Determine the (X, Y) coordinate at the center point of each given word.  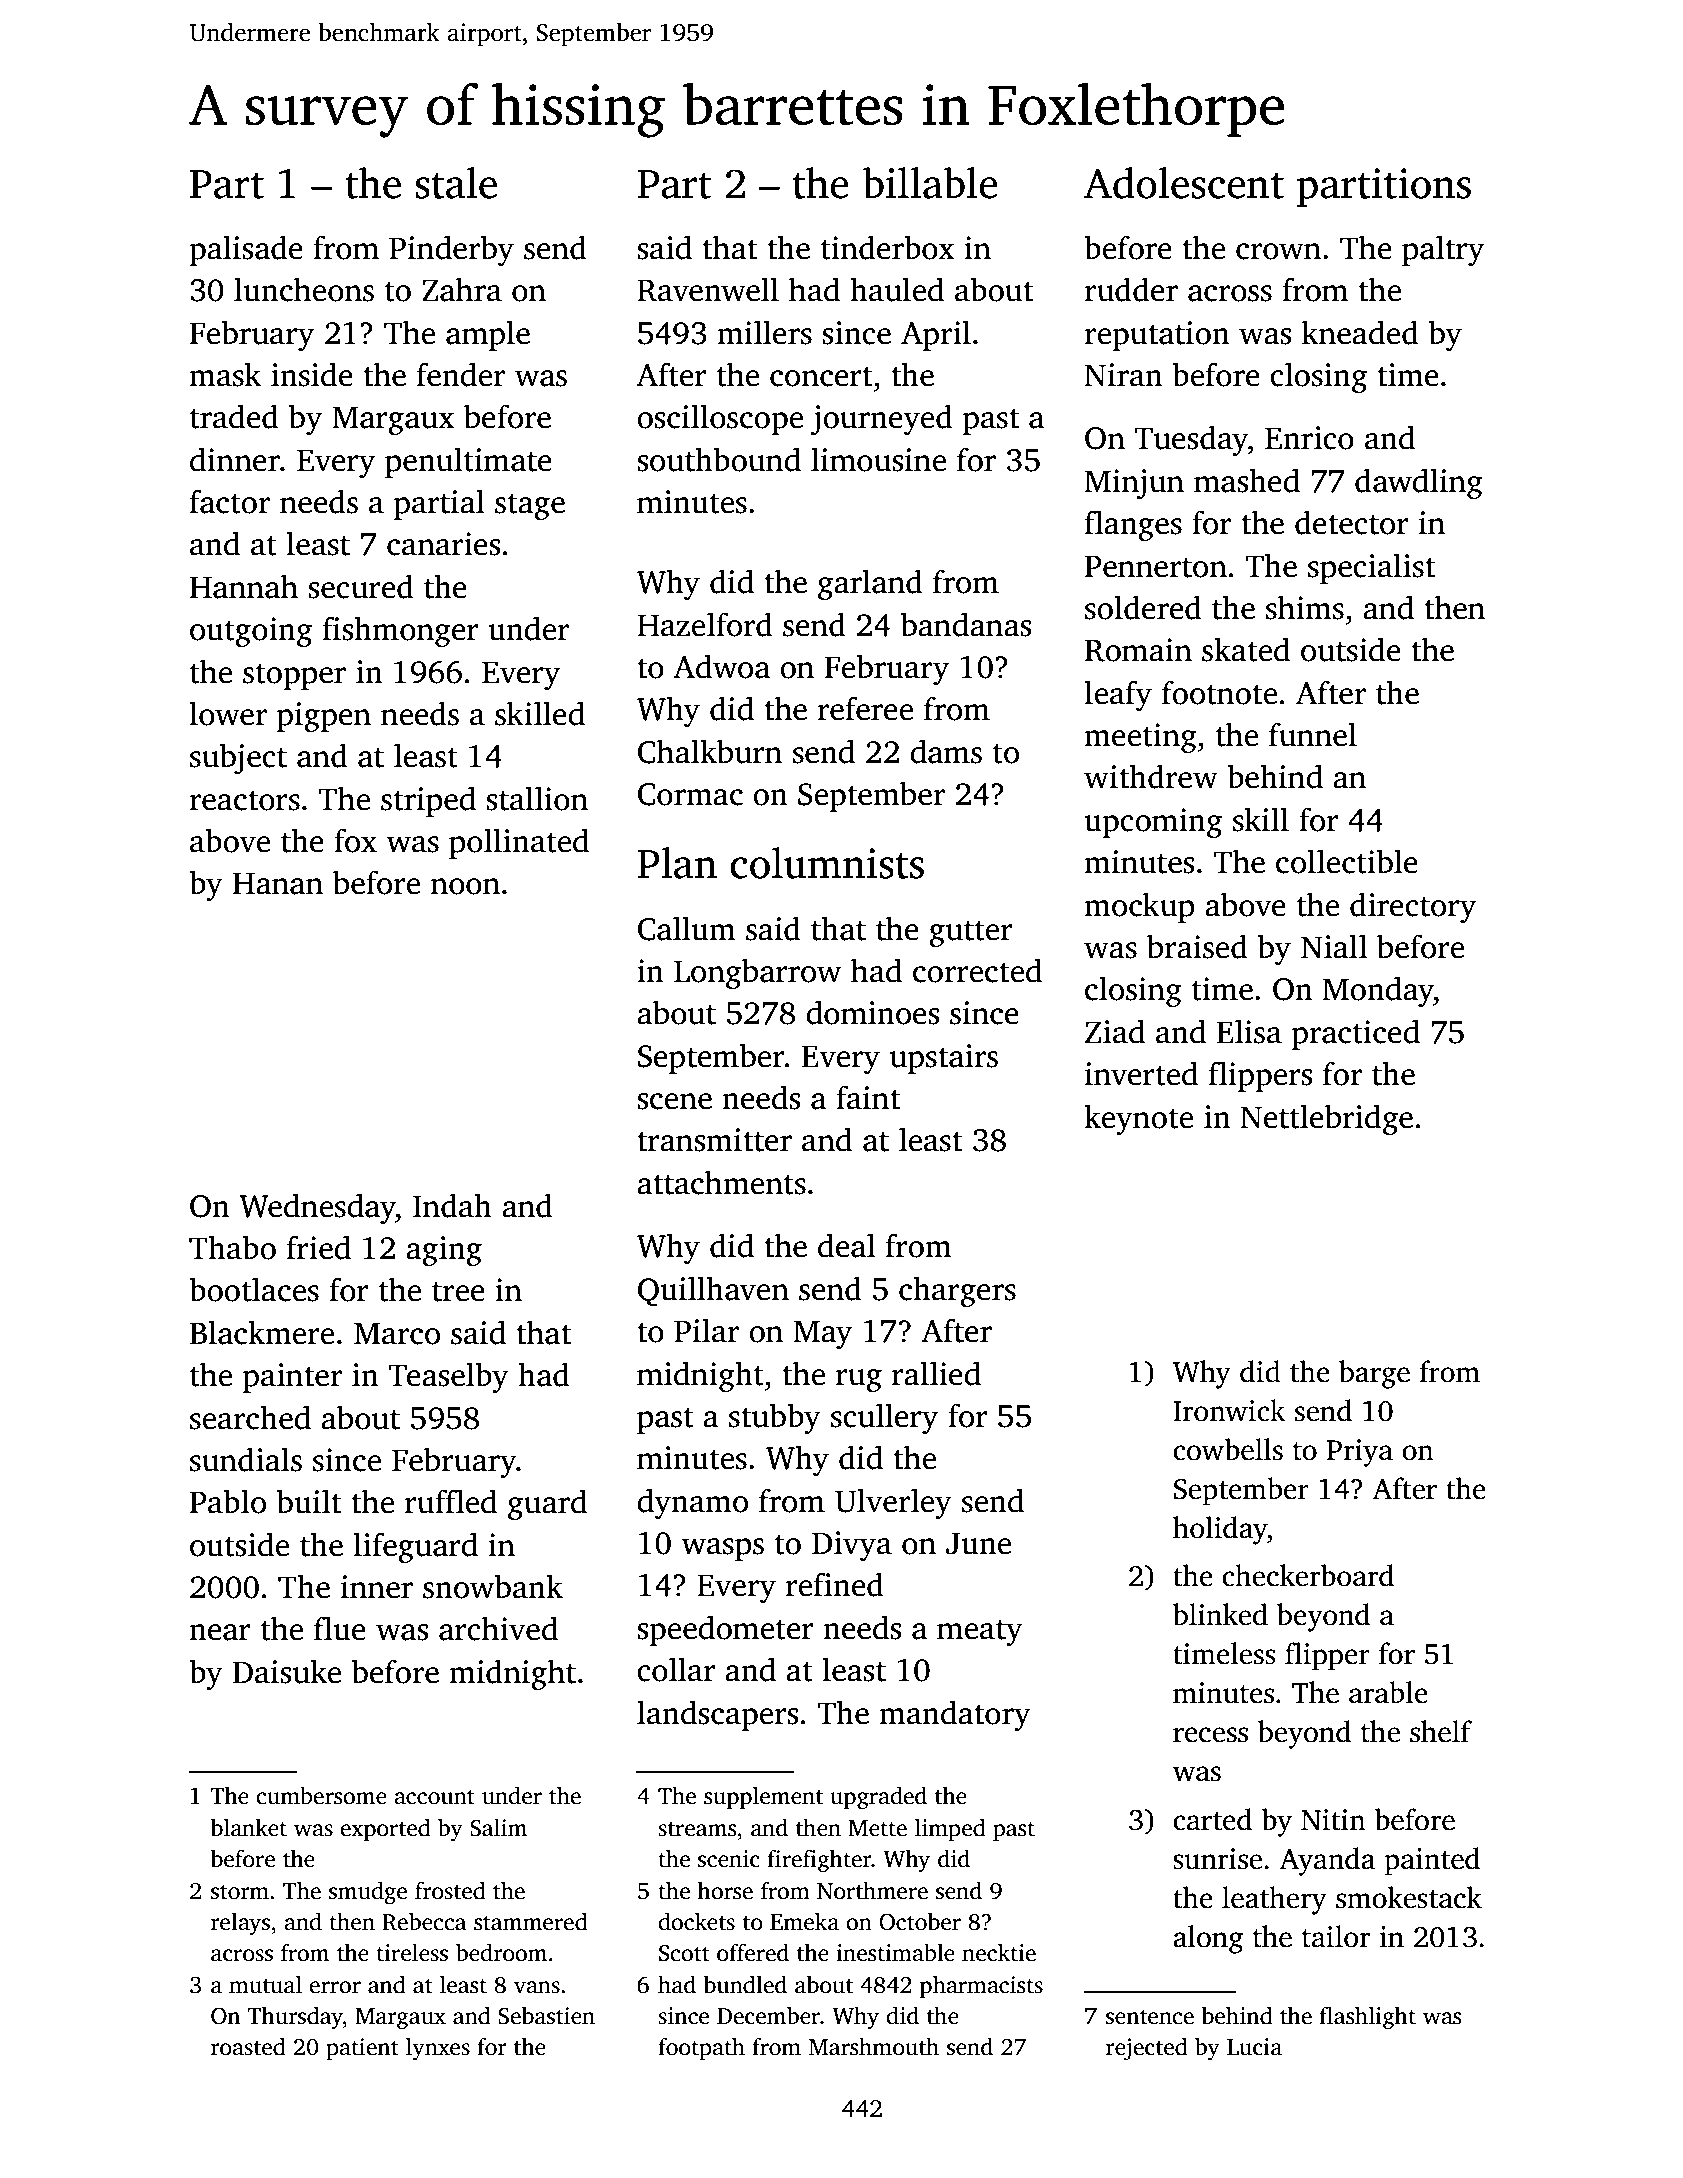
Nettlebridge (1326, 1119)
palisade (246, 250)
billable (930, 183)
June (978, 1543)
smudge (368, 1893)
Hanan (278, 883)
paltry (1443, 250)
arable (1388, 1692)
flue (340, 1628)
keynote (1138, 1119)
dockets (696, 1921)
